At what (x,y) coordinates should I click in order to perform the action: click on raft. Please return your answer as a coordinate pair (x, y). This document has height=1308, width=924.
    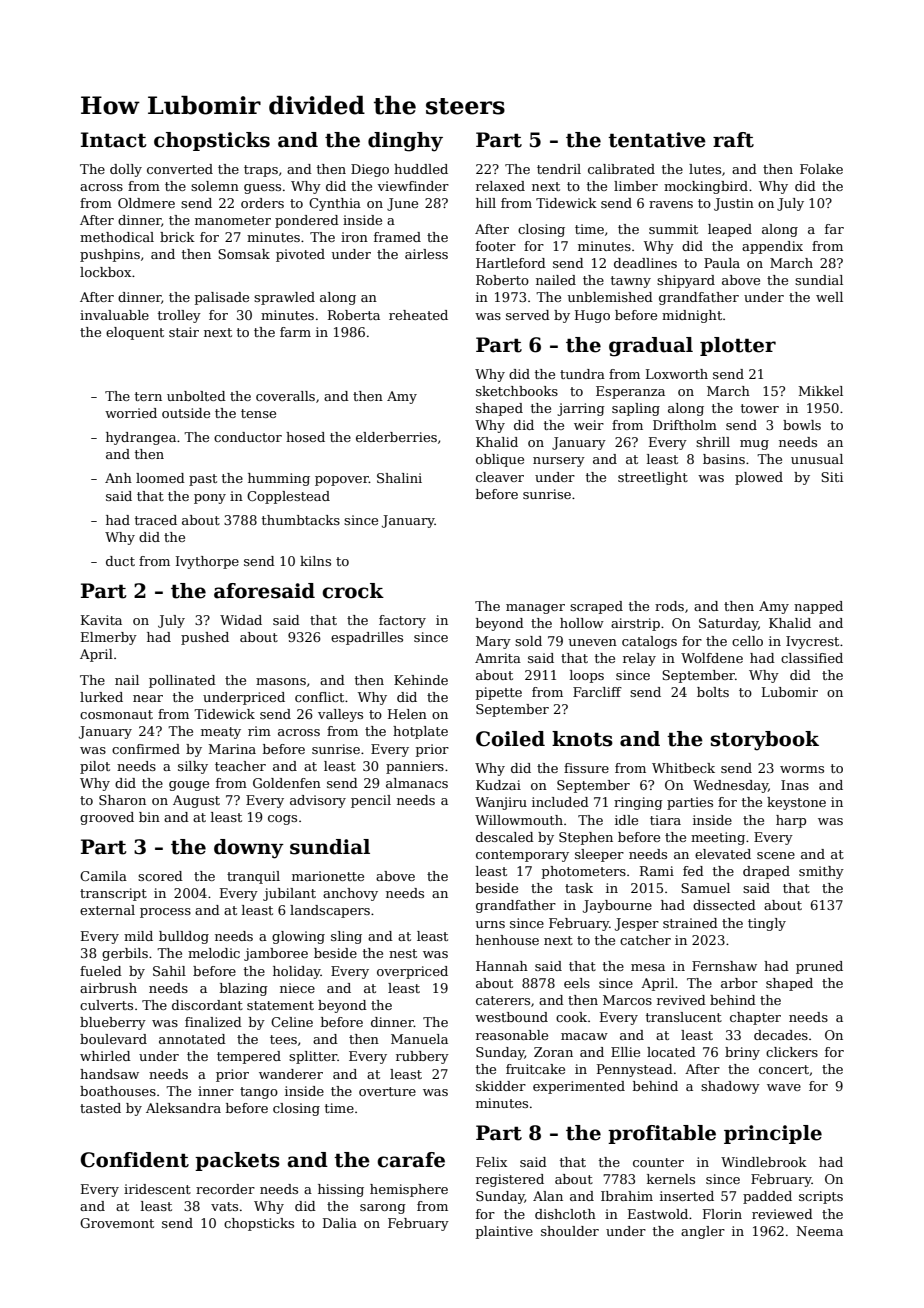
    Looking at the image, I should click on (733, 140).
